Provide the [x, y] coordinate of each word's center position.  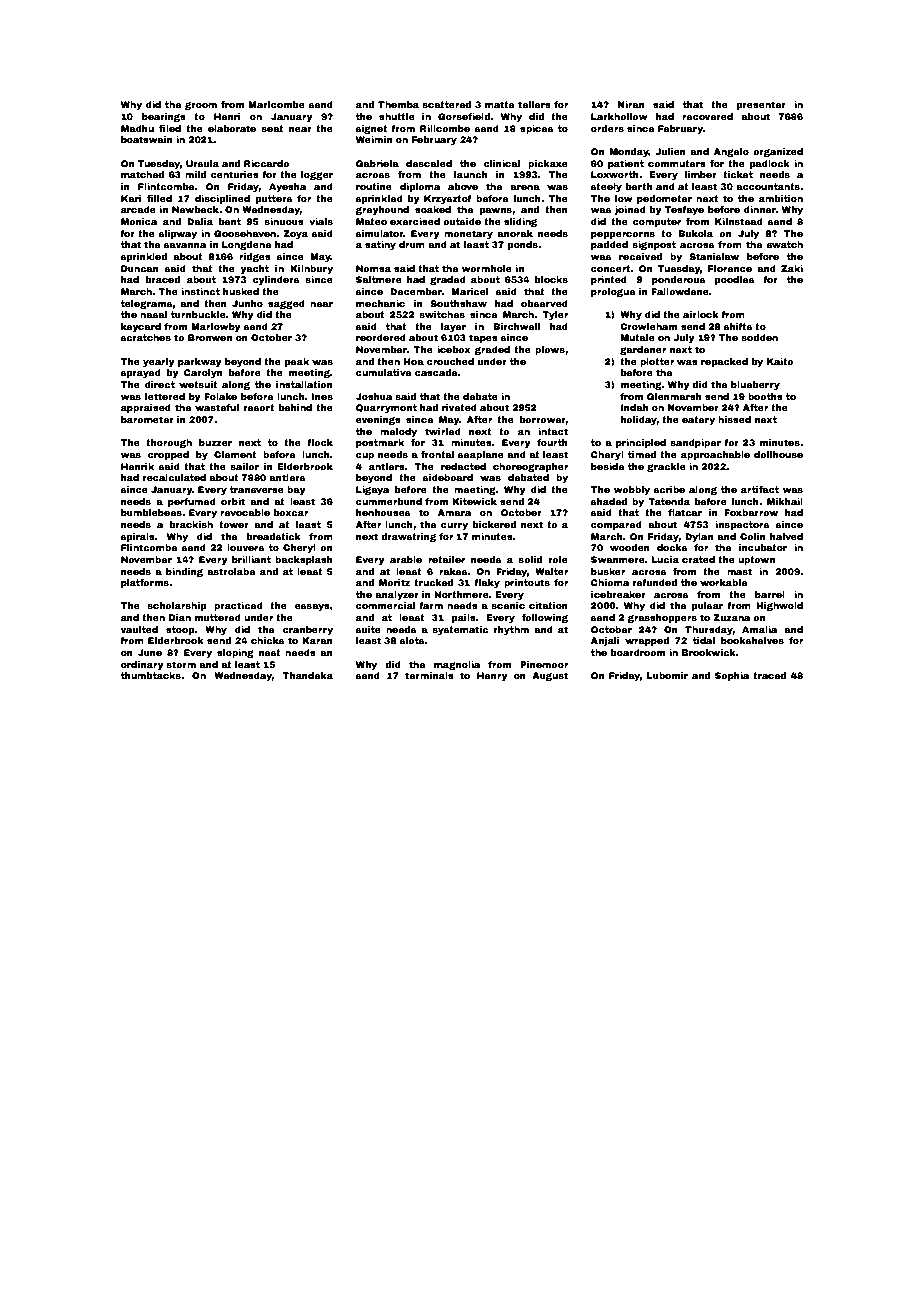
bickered [494, 524]
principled [641, 443]
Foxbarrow [751, 512]
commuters [677, 163]
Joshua [374, 396]
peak [297, 362]
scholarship [177, 606]
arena [525, 187]
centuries [235, 174]
